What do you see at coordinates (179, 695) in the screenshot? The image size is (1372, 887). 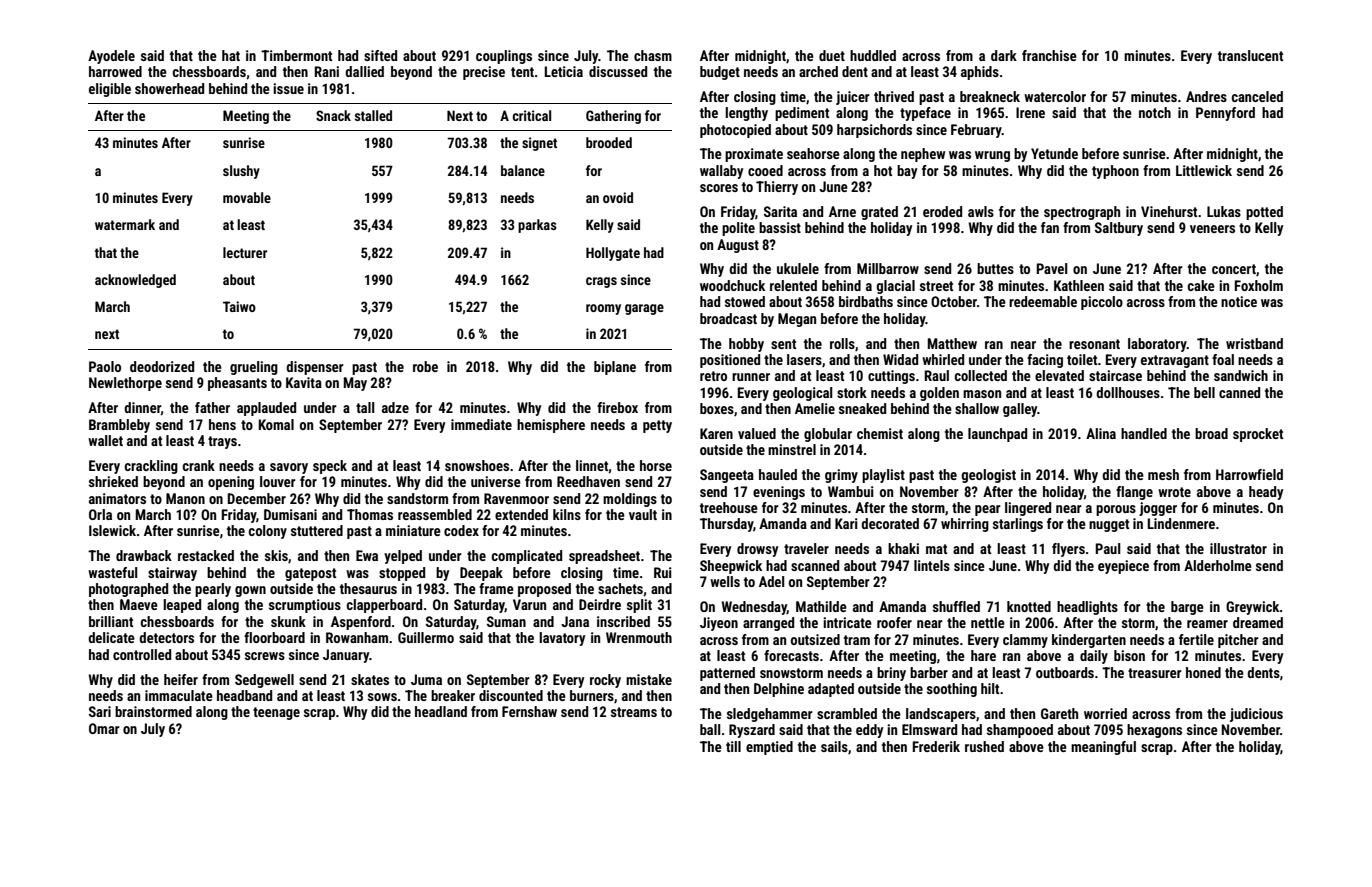 I see `immaculate` at bounding box center [179, 695].
